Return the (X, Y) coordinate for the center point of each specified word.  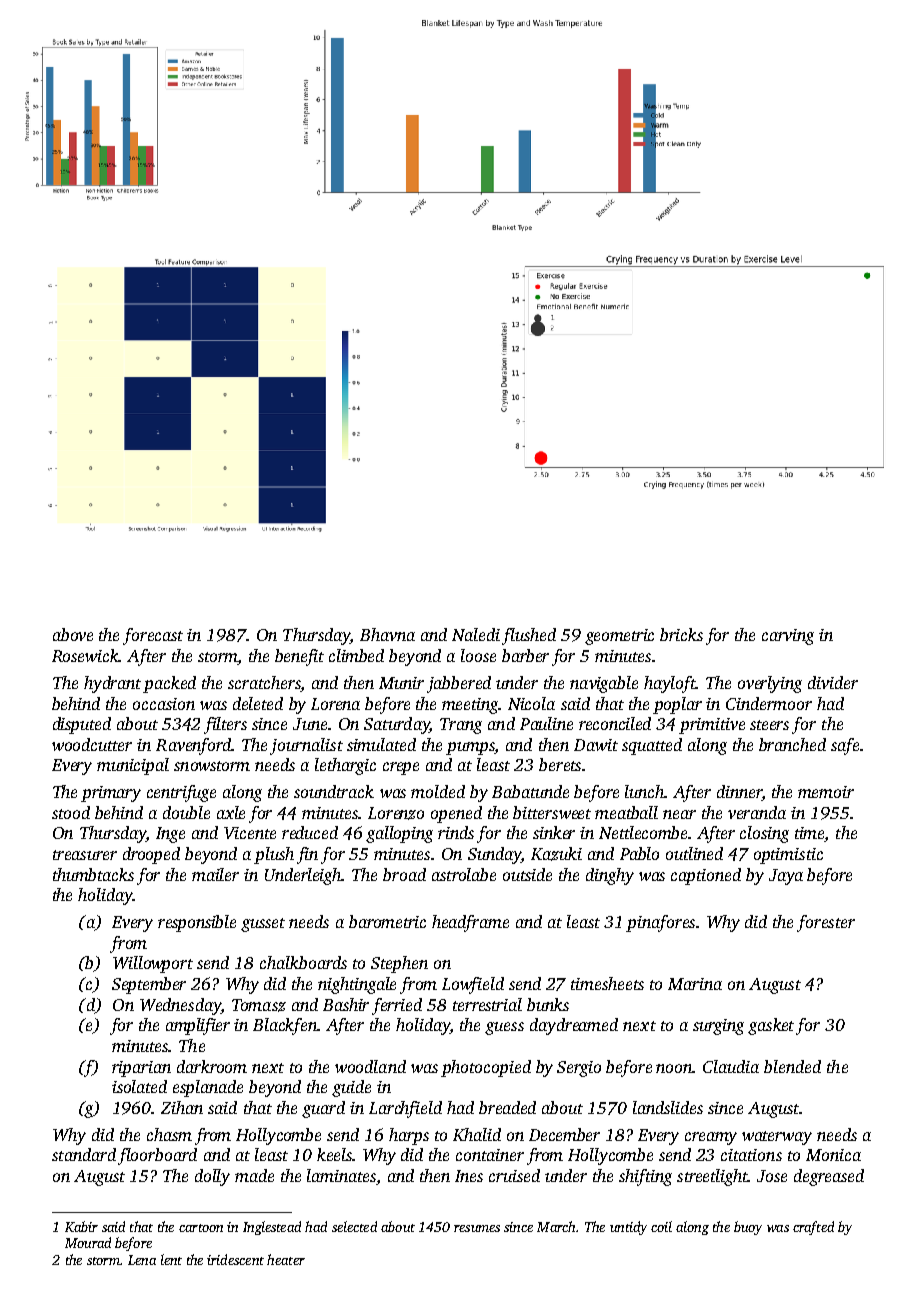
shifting (645, 1177)
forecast (153, 636)
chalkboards (303, 962)
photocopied (486, 1068)
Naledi (476, 634)
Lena (142, 1260)
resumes (477, 1228)
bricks (681, 634)
